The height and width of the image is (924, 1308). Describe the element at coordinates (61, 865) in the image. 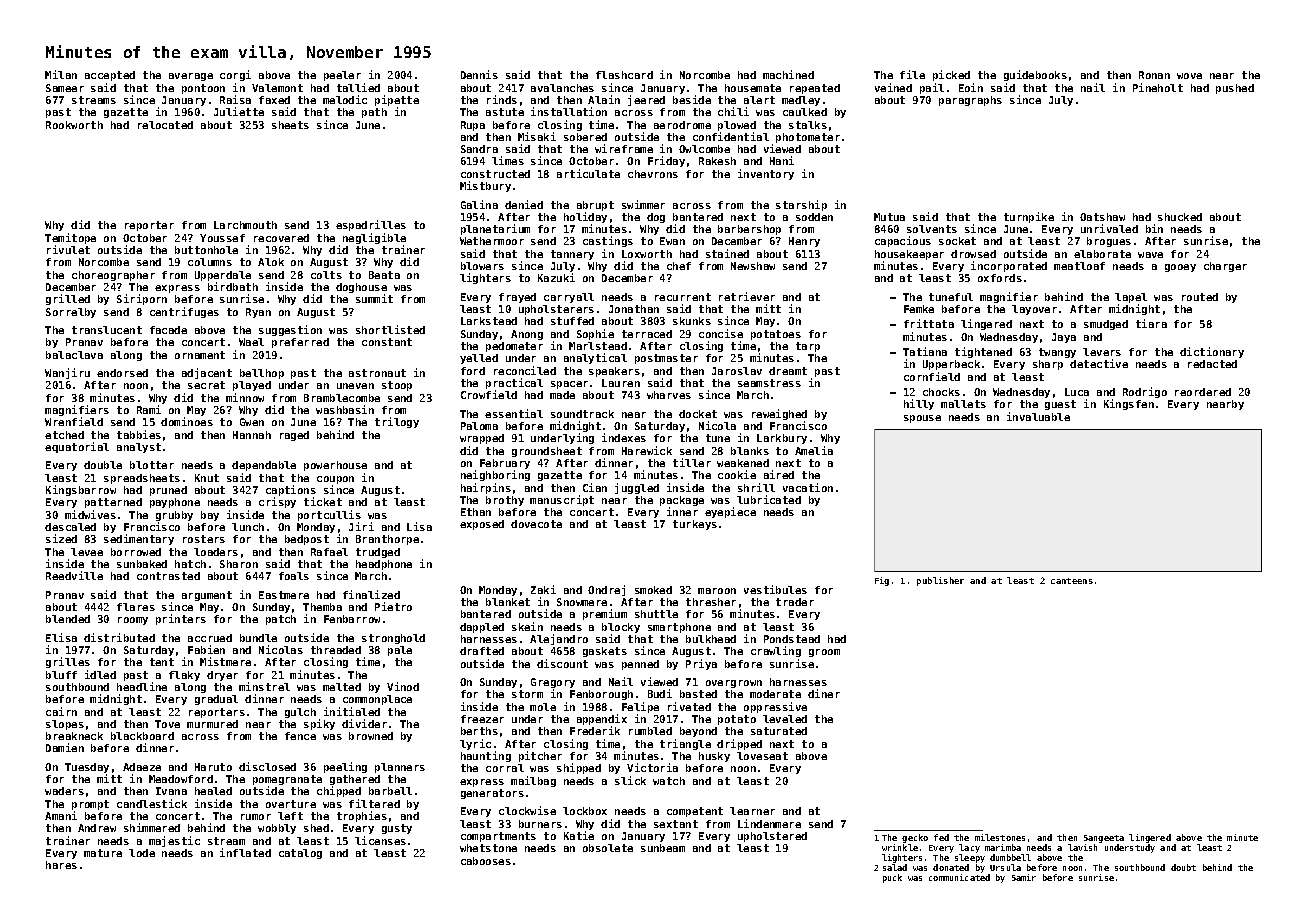

I see `hares` at that location.
